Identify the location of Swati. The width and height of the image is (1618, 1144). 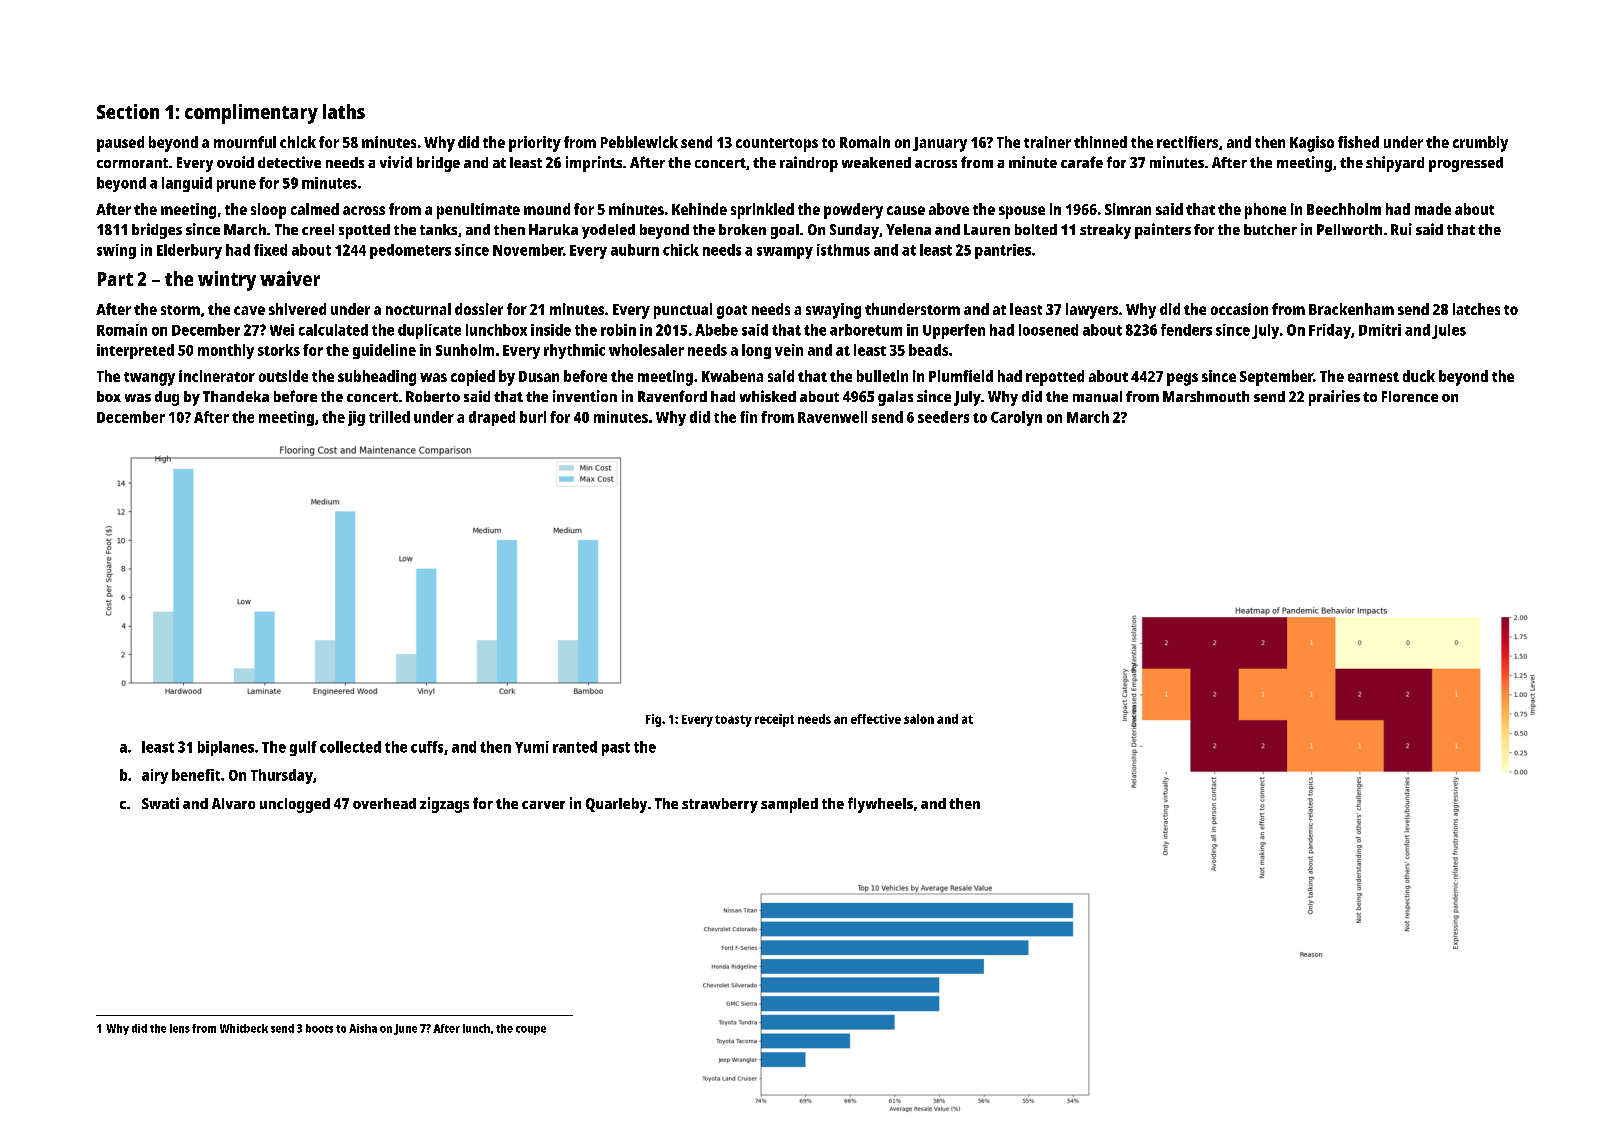
(160, 803).
